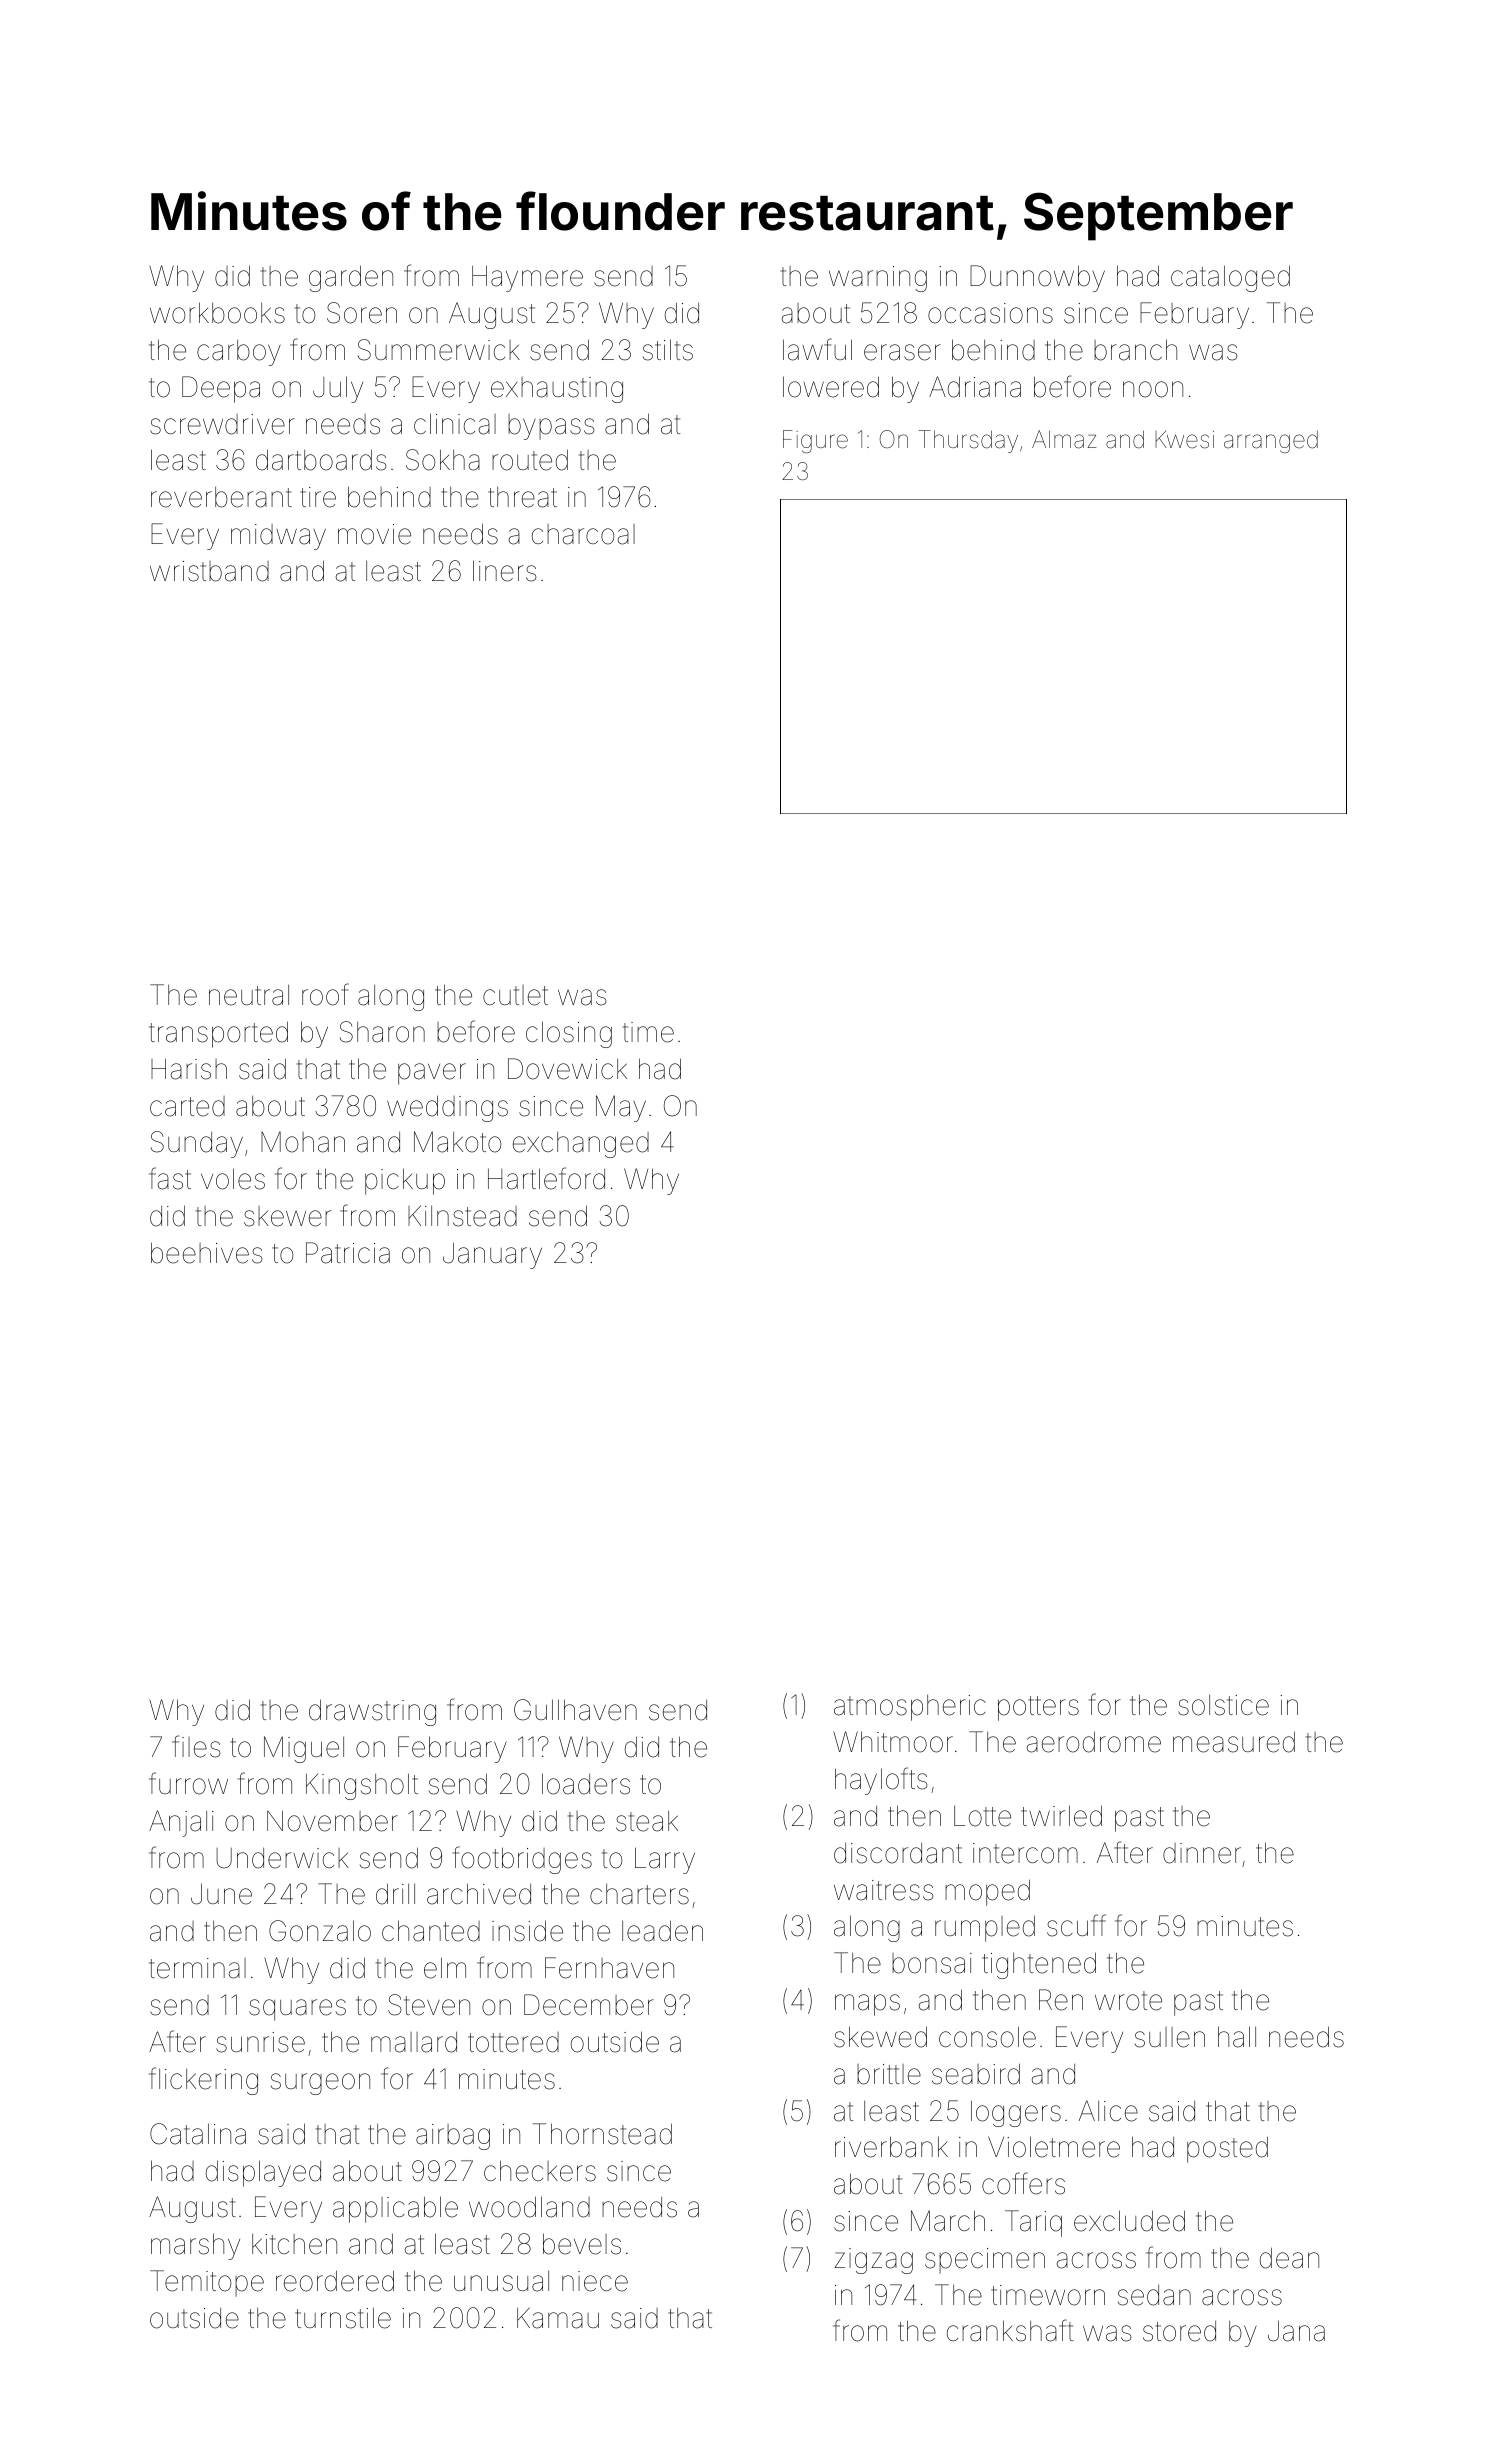 This screenshot has width=1496, height=2464. Describe the element at coordinates (1094, 1742) in the screenshot. I see `aerodrome` at that location.
